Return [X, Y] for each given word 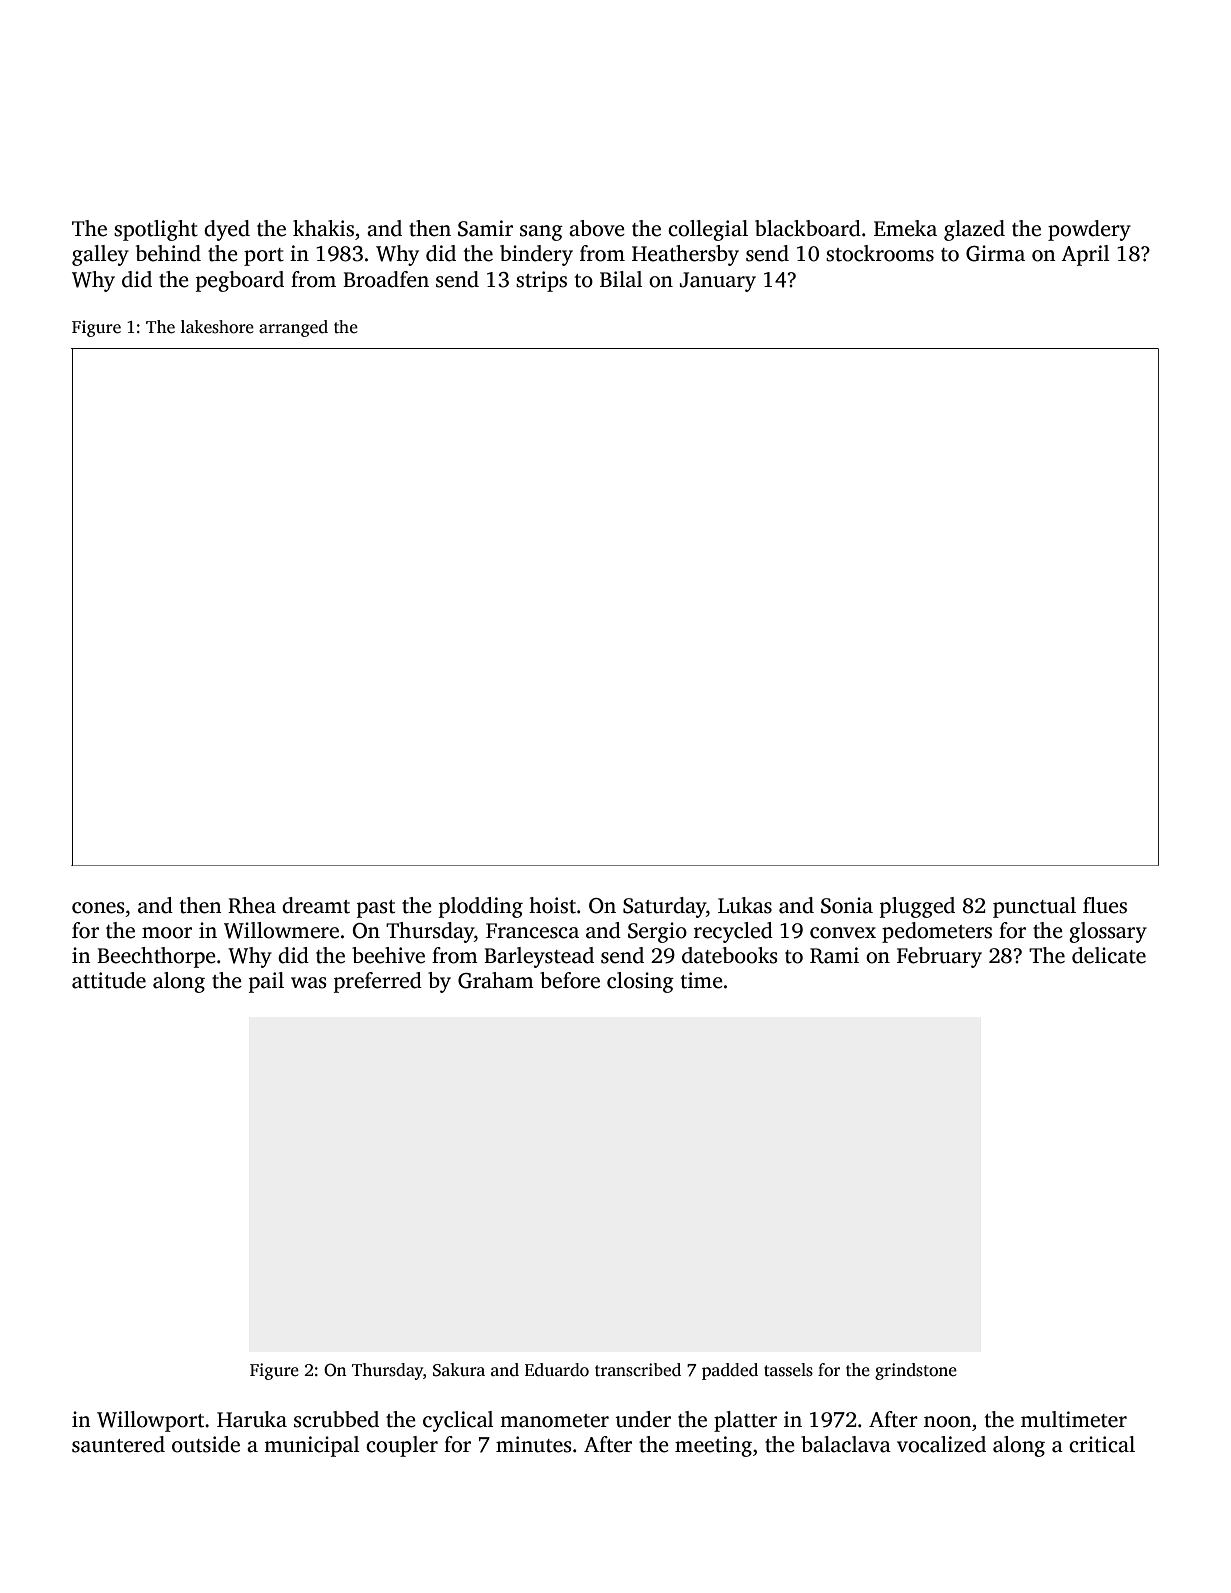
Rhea [252, 905]
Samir [485, 228]
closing [640, 982]
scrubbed [336, 1419]
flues [1105, 905]
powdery [1089, 230]
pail [266, 982]
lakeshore [217, 327]
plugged [917, 907]
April [1085, 255]
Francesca [532, 931]
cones [98, 908]
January [718, 282]
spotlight [156, 230]
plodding [481, 907]
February [939, 957]
